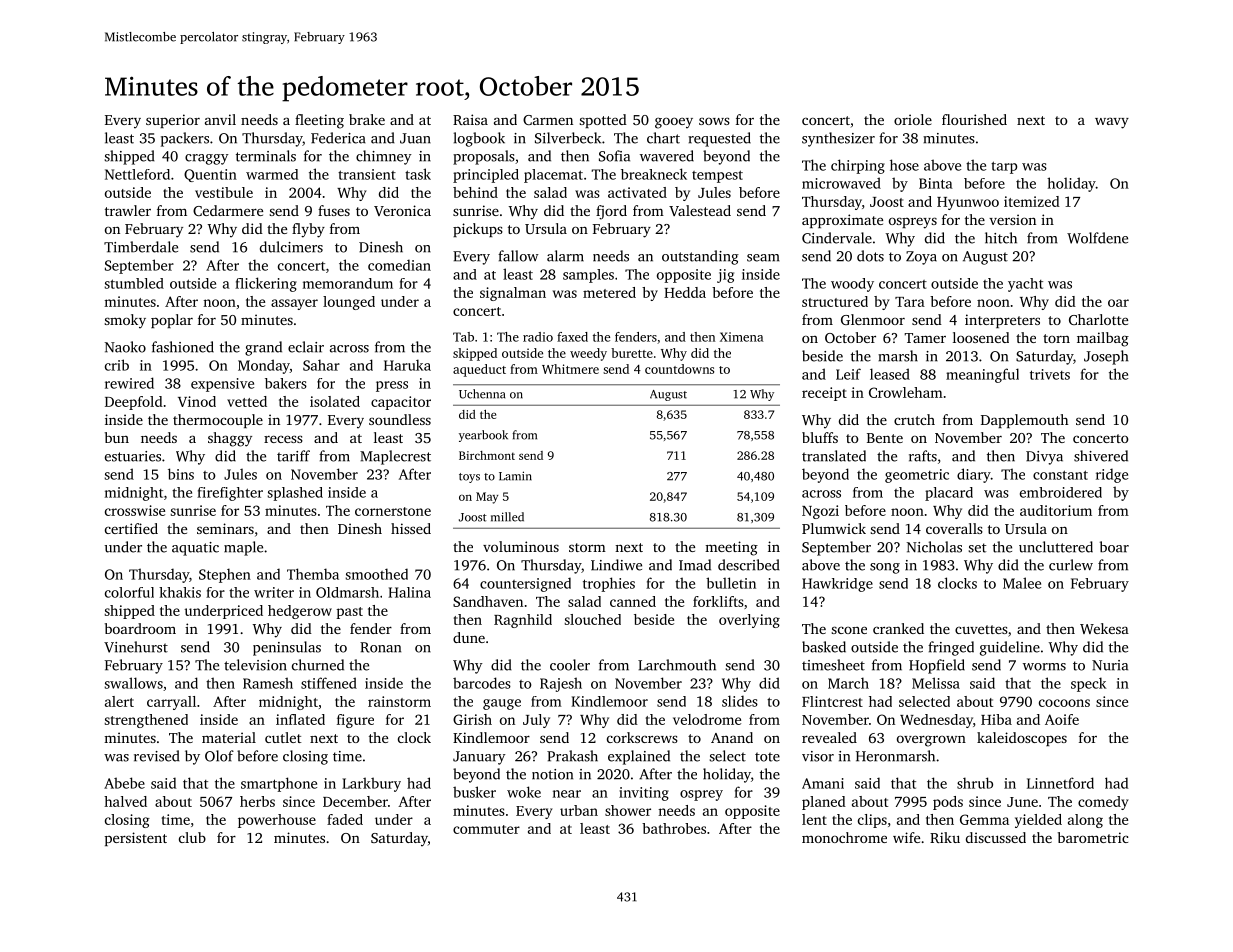 Image resolution: width=1233 pixels, height=952 pixels. What do you see at coordinates (873, 319) in the document?
I see `Glenmoor` at bounding box center [873, 319].
